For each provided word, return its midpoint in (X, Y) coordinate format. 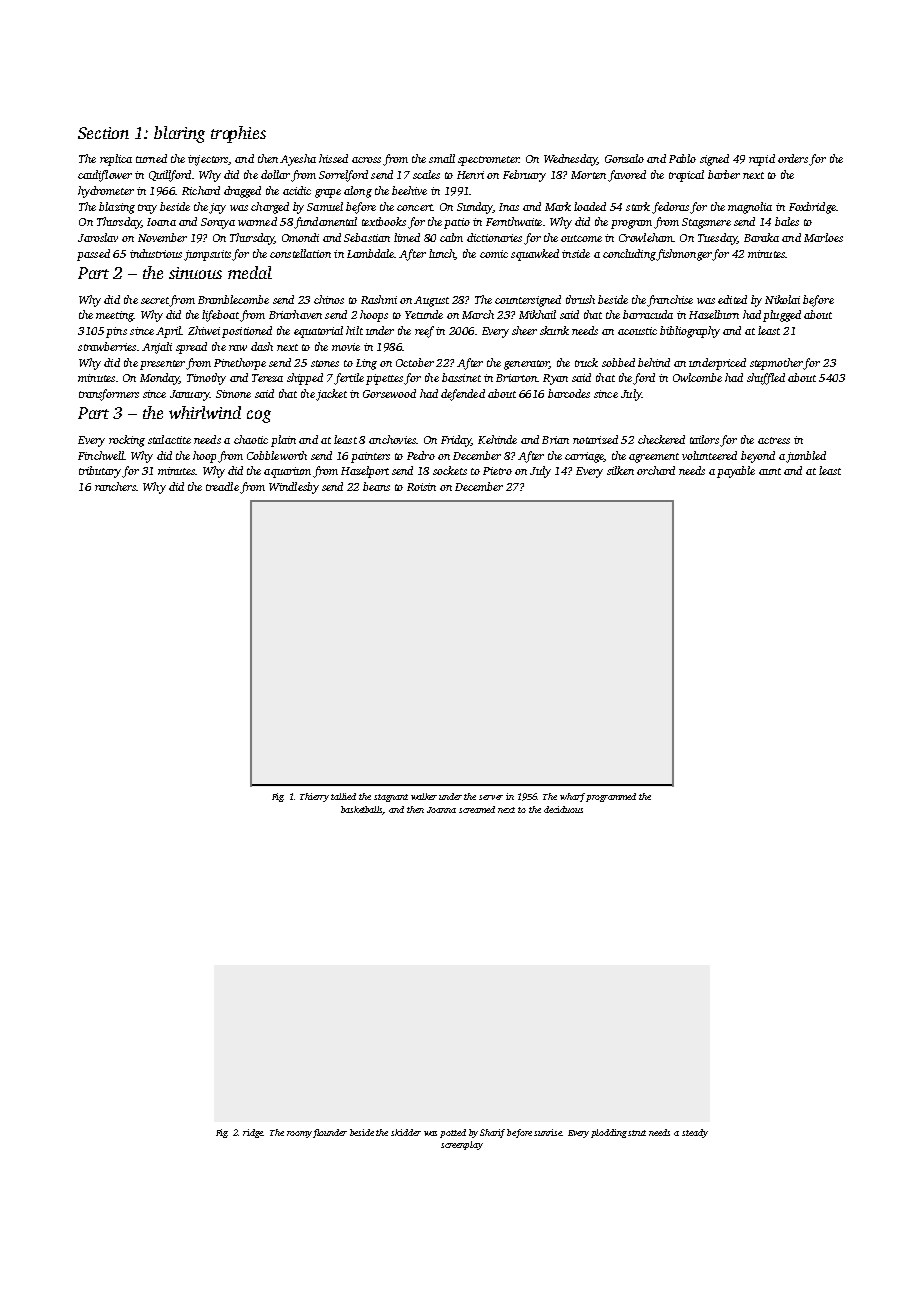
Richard (201, 190)
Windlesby (294, 488)
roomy (299, 1134)
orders (793, 158)
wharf (572, 797)
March (478, 314)
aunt (770, 471)
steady (695, 1133)
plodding (609, 1133)
